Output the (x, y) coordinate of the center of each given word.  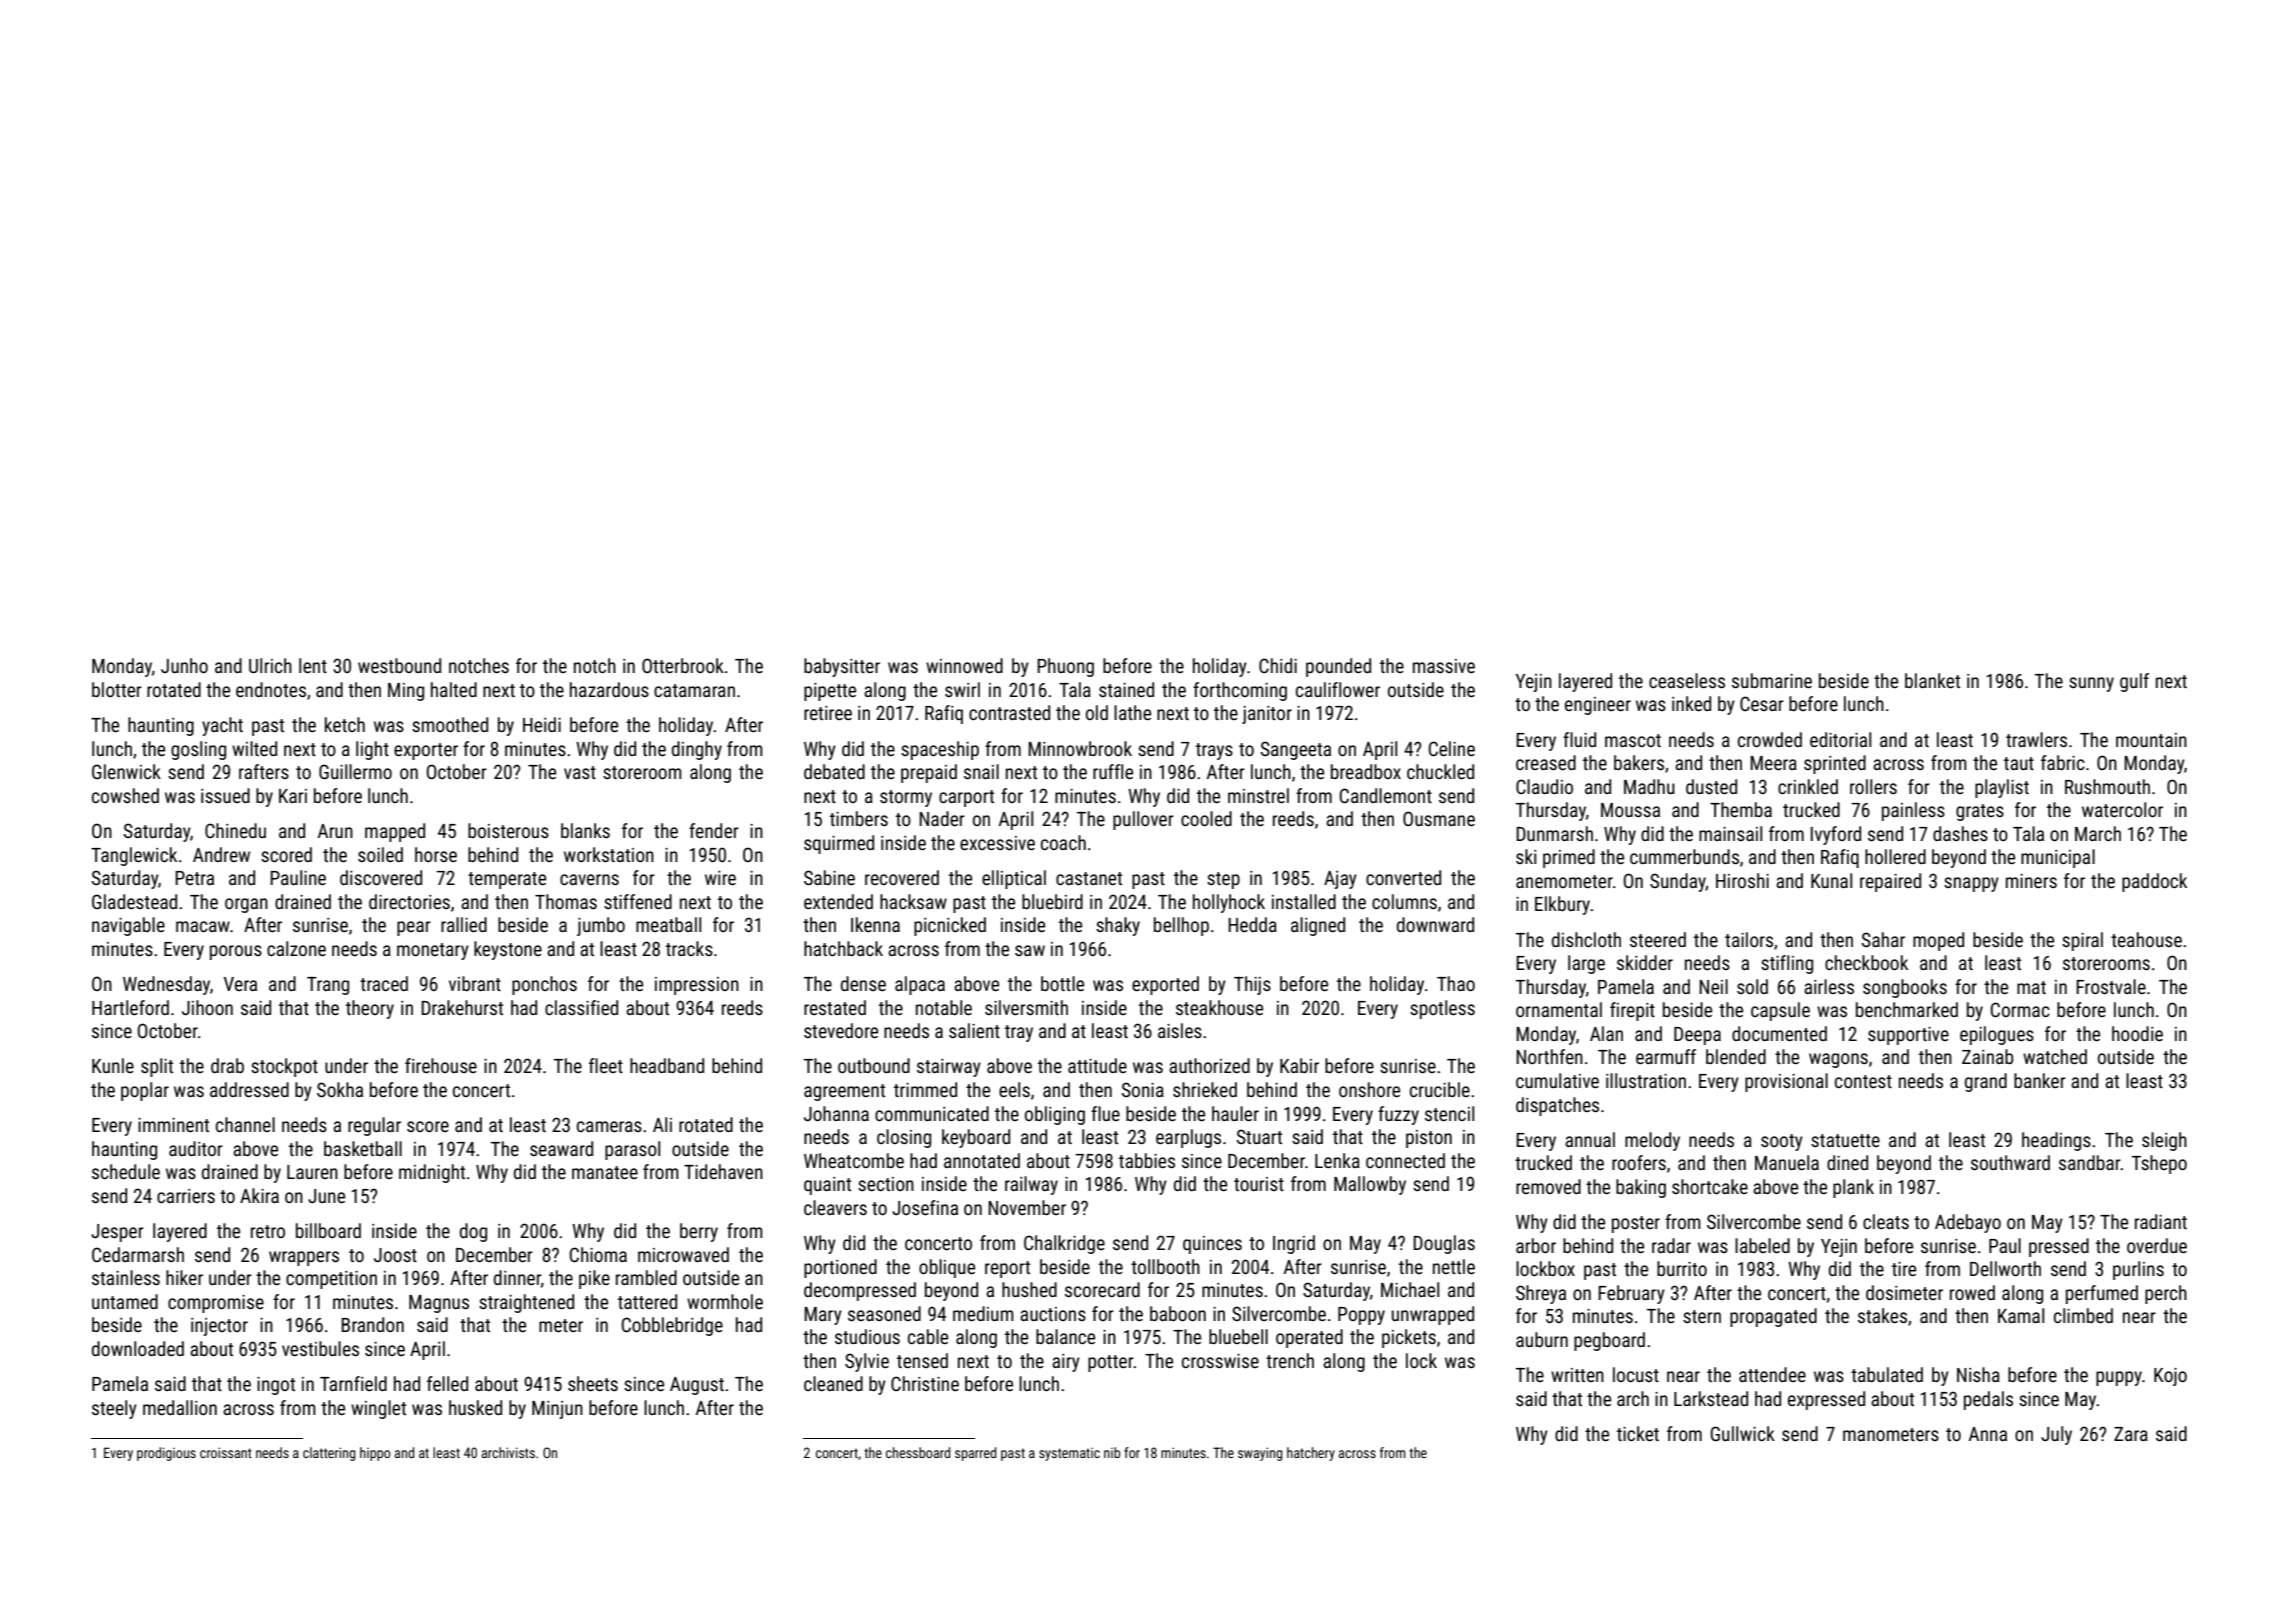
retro (268, 1231)
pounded (1338, 667)
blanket (1932, 680)
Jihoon (207, 1007)
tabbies (1147, 1160)
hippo (375, 1454)
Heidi (542, 724)
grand (1986, 1082)
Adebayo (1968, 1223)
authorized (1209, 1065)
